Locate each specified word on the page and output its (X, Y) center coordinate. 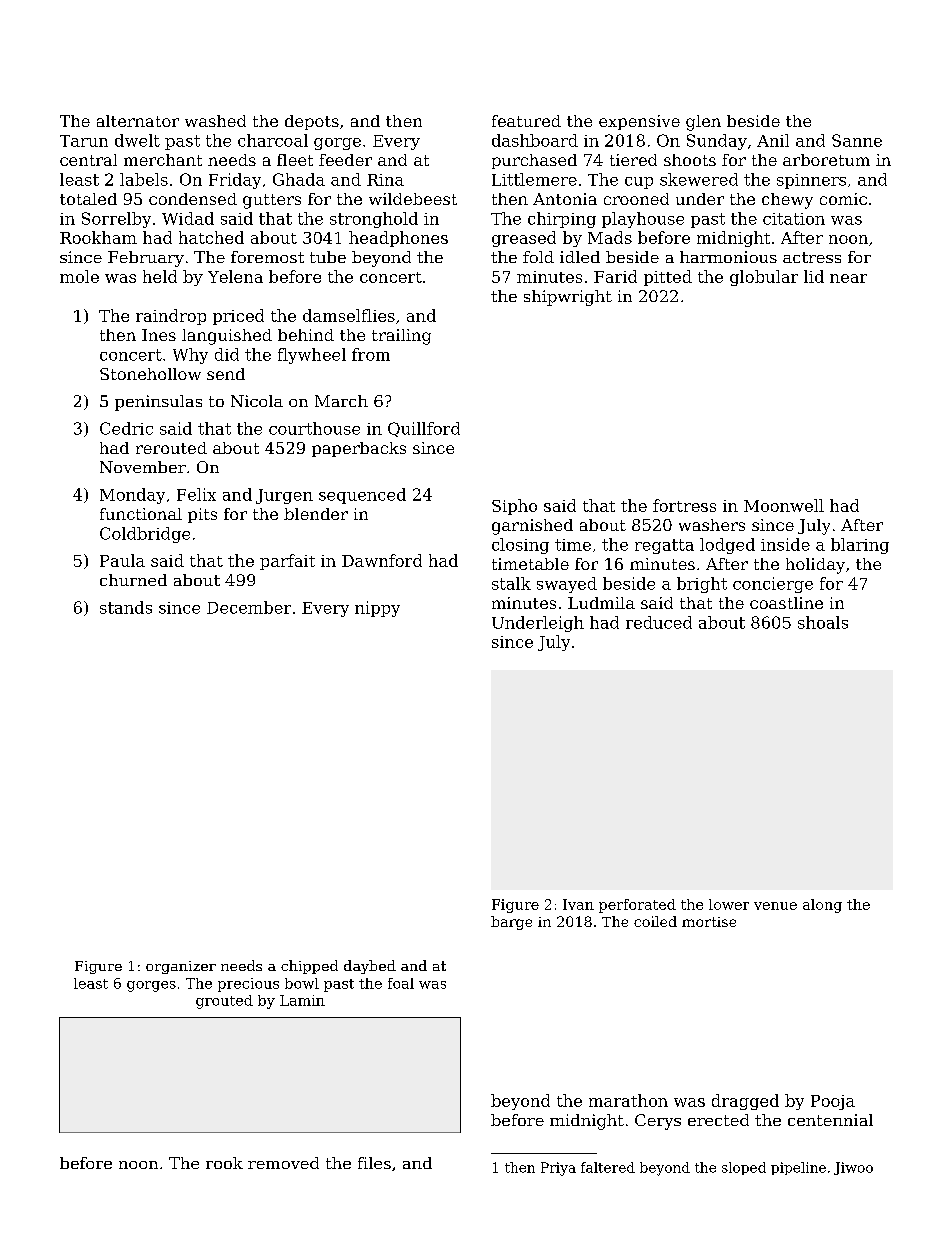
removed (283, 1163)
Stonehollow (150, 374)
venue (775, 906)
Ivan (578, 904)
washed (215, 121)
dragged (745, 1102)
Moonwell (784, 505)
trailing (401, 337)
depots (312, 122)
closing (520, 546)
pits (202, 515)
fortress (684, 505)
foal (401, 983)
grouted (224, 1002)
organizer (181, 967)
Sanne (857, 140)
